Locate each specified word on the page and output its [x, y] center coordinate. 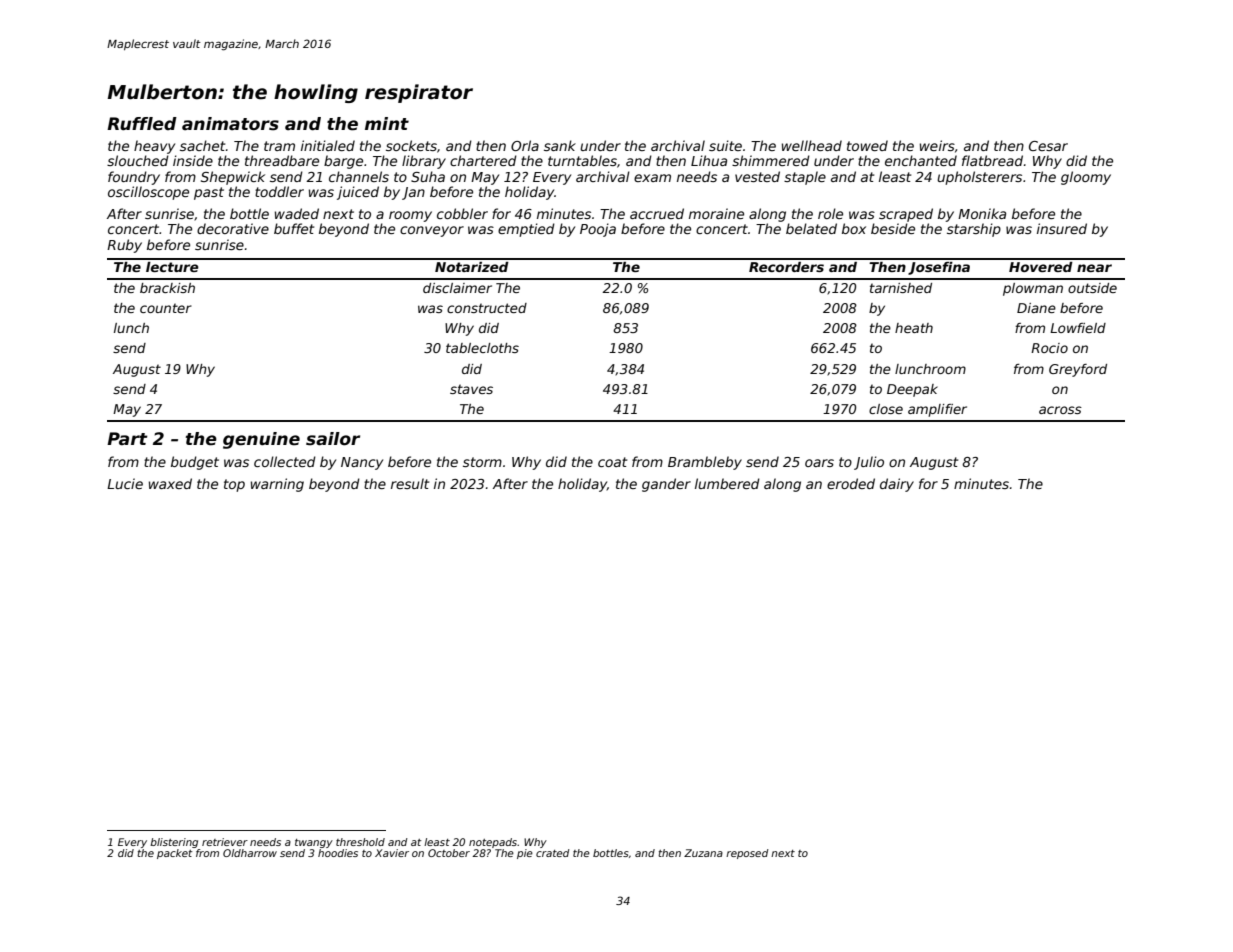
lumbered [727, 483]
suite [725, 145]
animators [230, 124]
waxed [170, 483]
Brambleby [705, 463]
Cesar [1048, 146]
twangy [314, 843]
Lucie [125, 483]
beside [893, 228]
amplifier [937, 410]
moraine [716, 213]
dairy [897, 485]
